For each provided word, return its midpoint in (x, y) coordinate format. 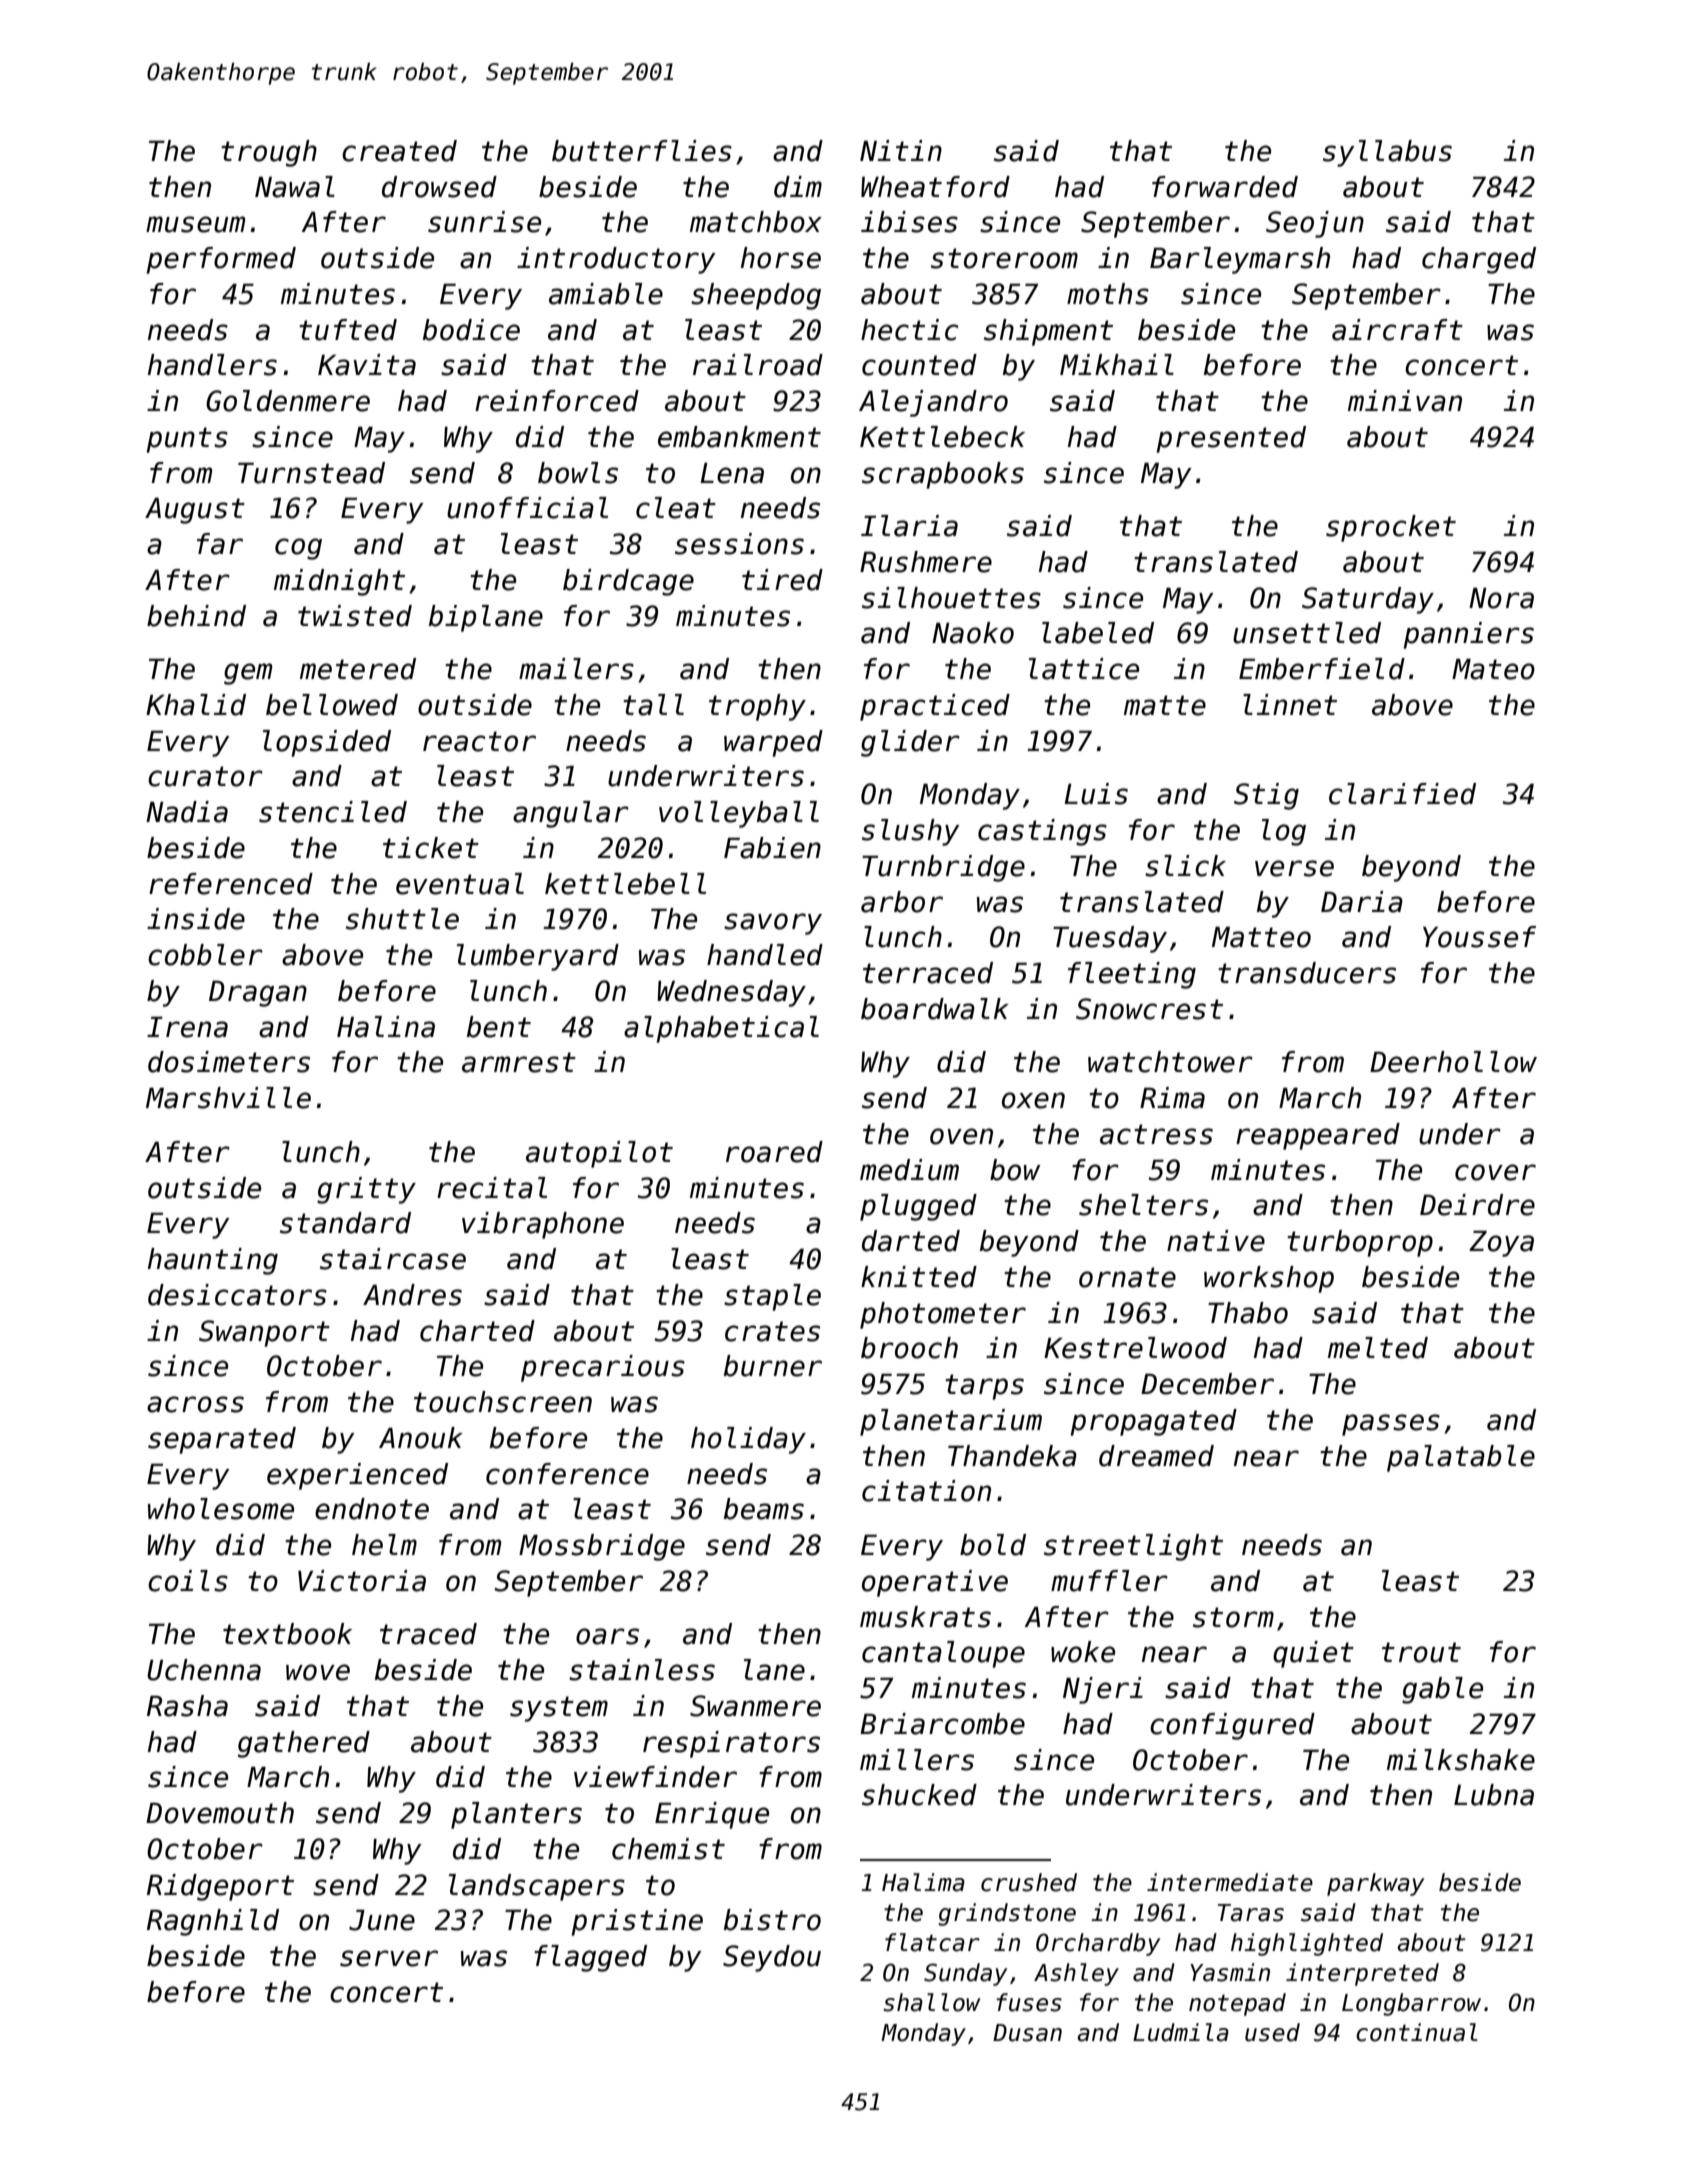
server (389, 1958)
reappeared (1318, 1136)
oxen (1033, 1100)
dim (798, 187)
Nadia (187, 812)
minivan (1405, 401)
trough (269, 153)
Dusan (1027, 2033)
